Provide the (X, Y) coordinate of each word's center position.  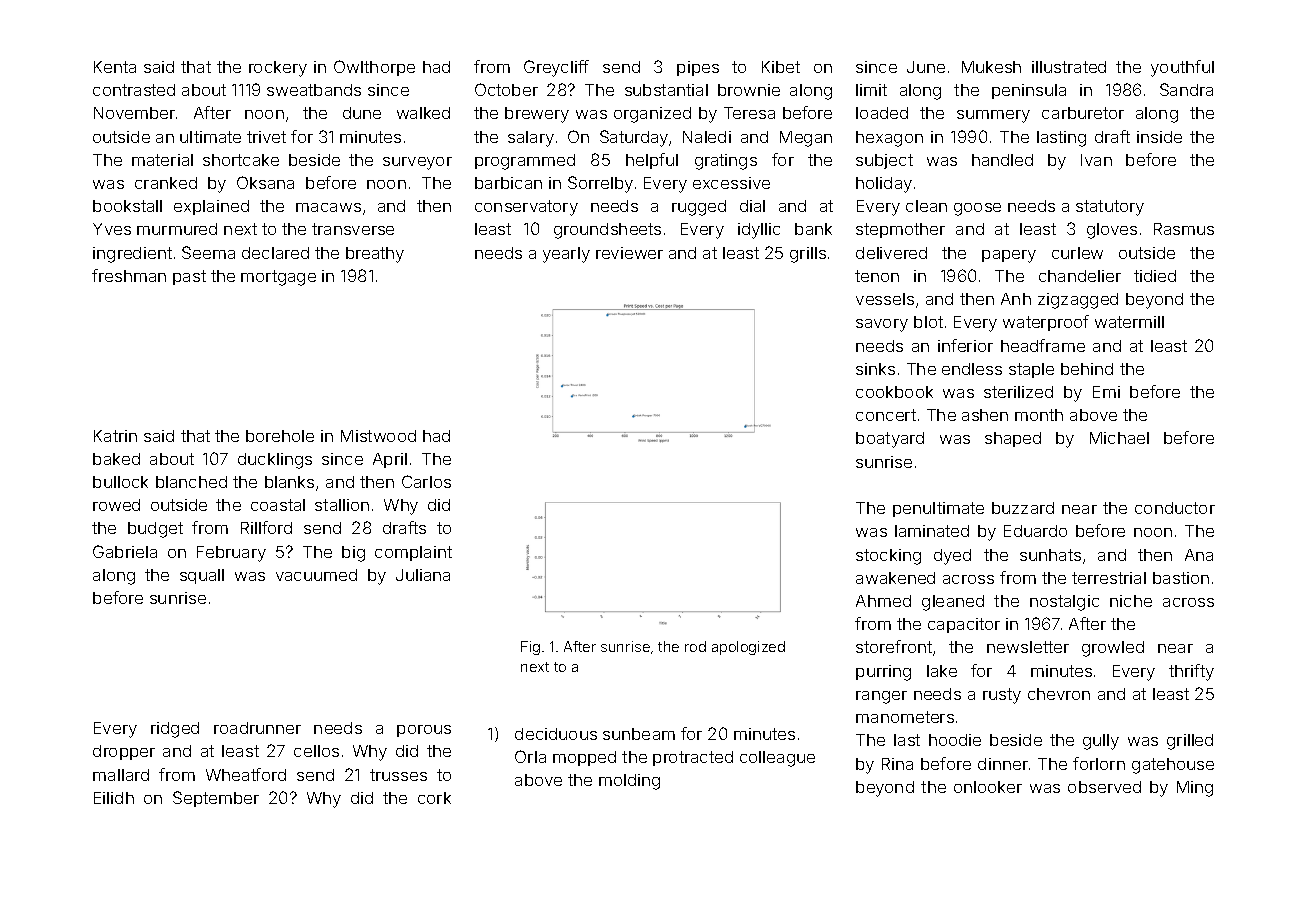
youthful (1182, 68)
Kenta (115, 67)
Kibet (781, 67)
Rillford (266, 527)
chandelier (1080, 276)
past (189, 277)
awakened (895, 578)
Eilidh (114, 798)
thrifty (1191, 672)
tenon (877, 276)
